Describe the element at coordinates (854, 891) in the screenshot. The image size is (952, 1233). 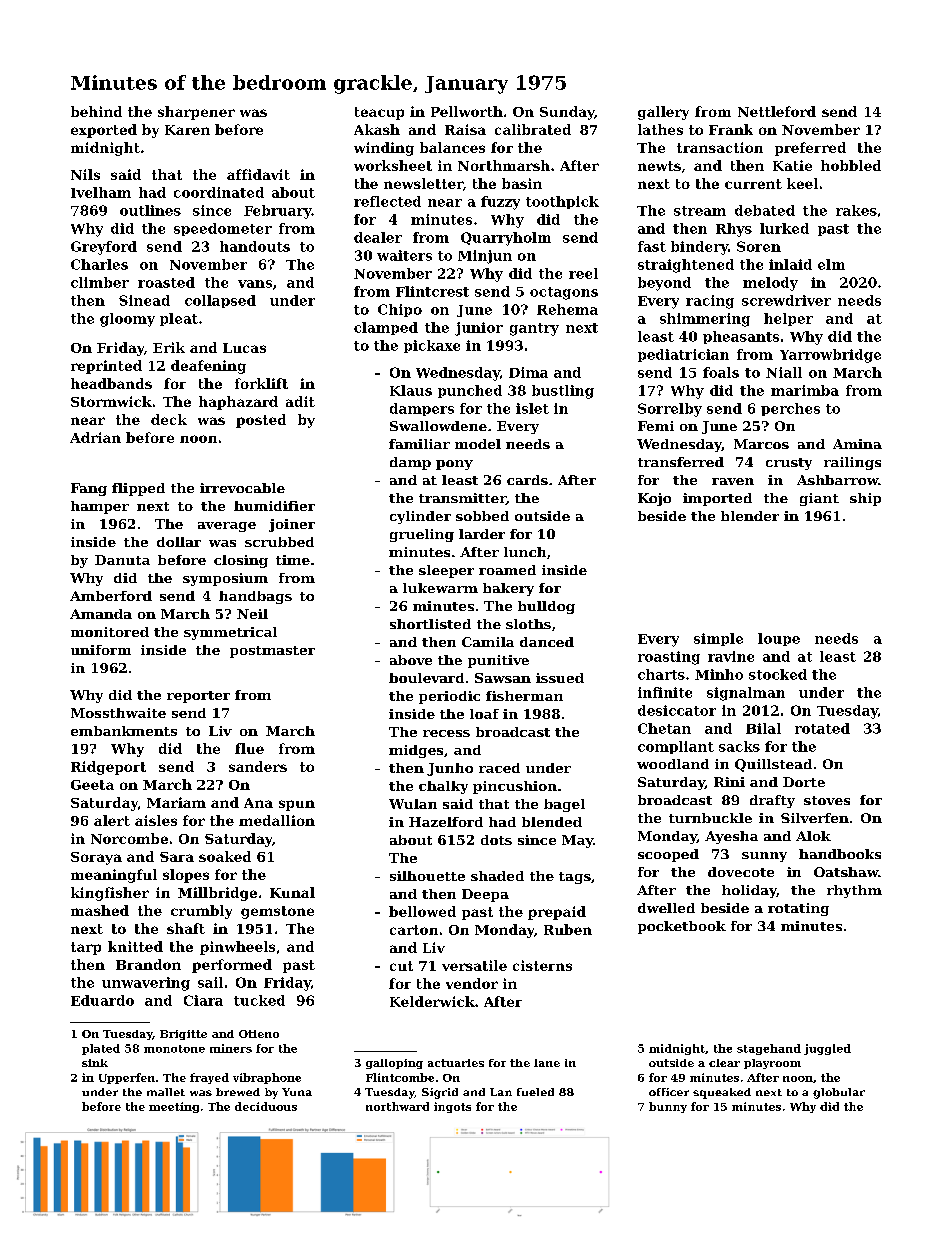
I see `rhythm` at that location.
